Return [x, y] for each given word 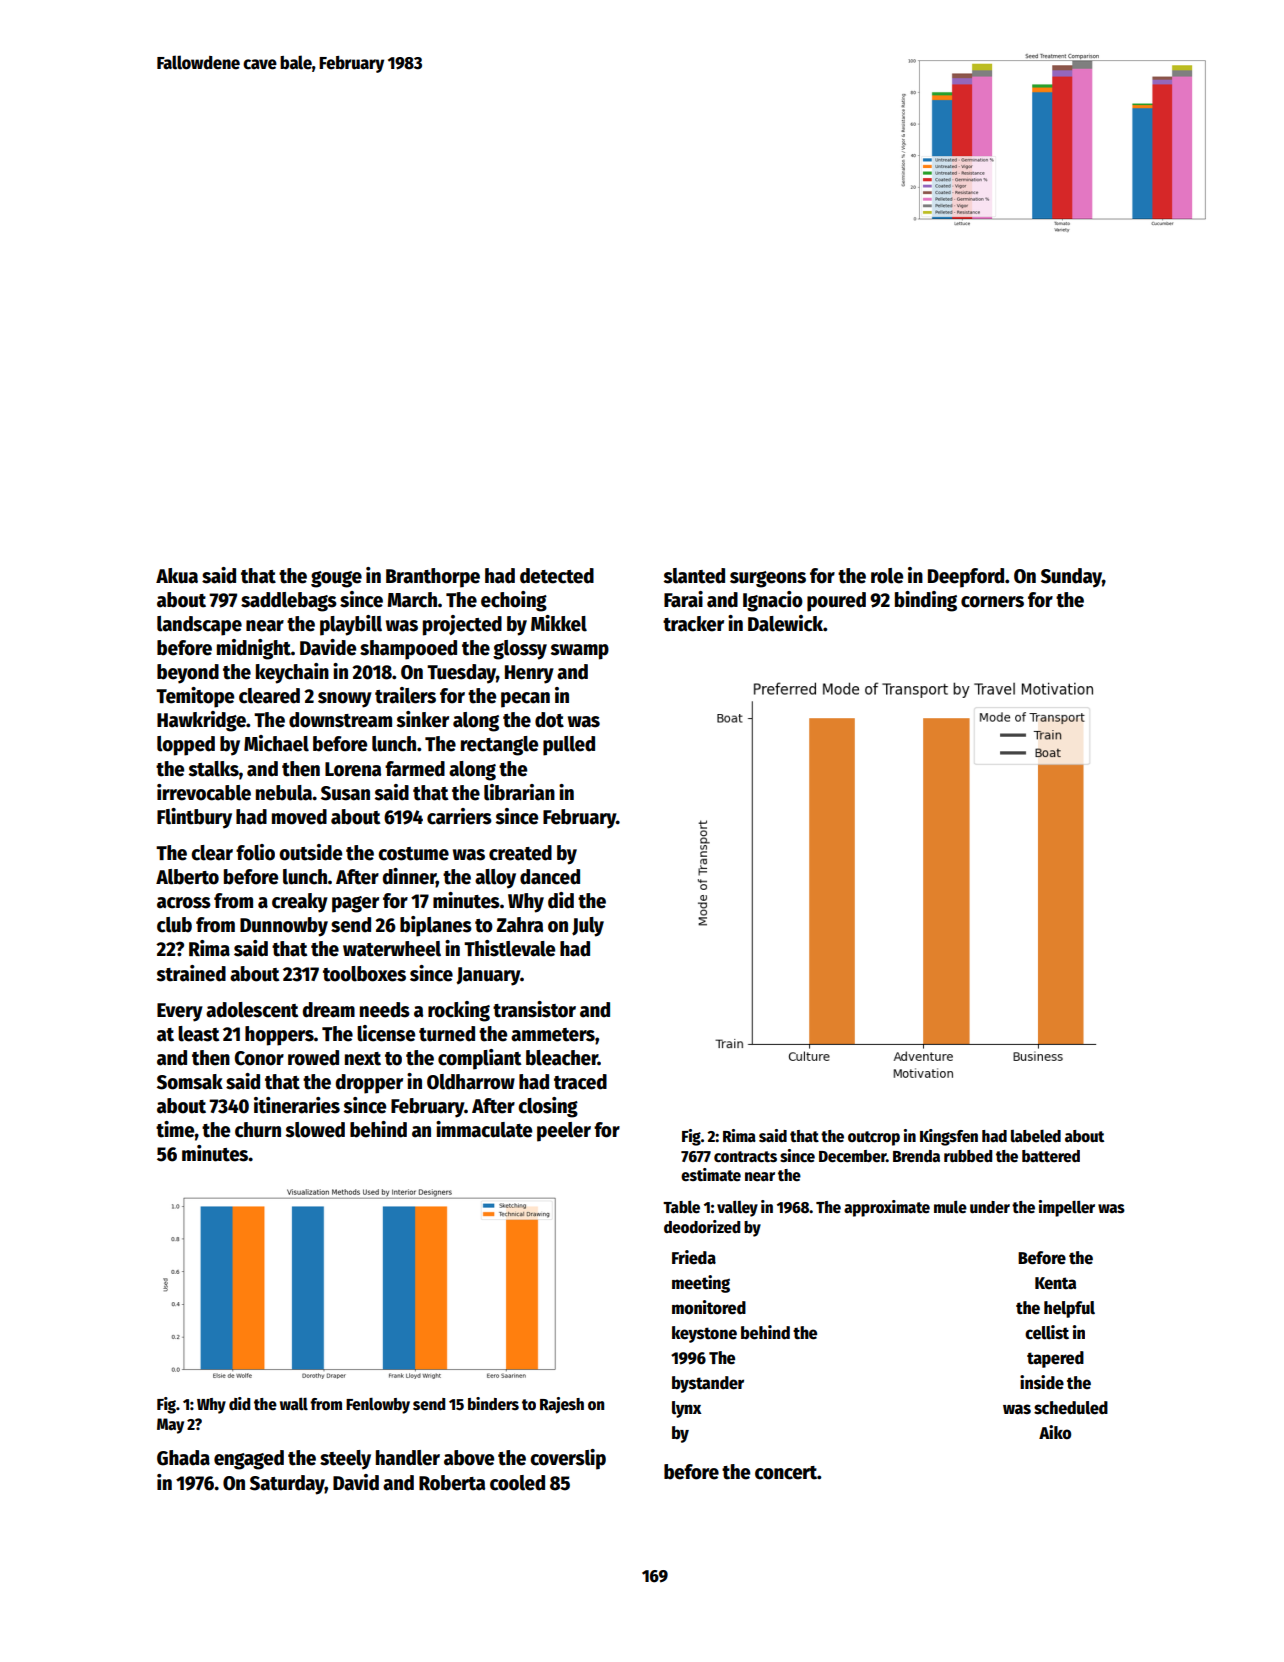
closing [548, 1107]
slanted [694, 576]
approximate [887, 1208]
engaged [249, 1460]
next [363, 1059]
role [887, 576]
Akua [177, 576]
